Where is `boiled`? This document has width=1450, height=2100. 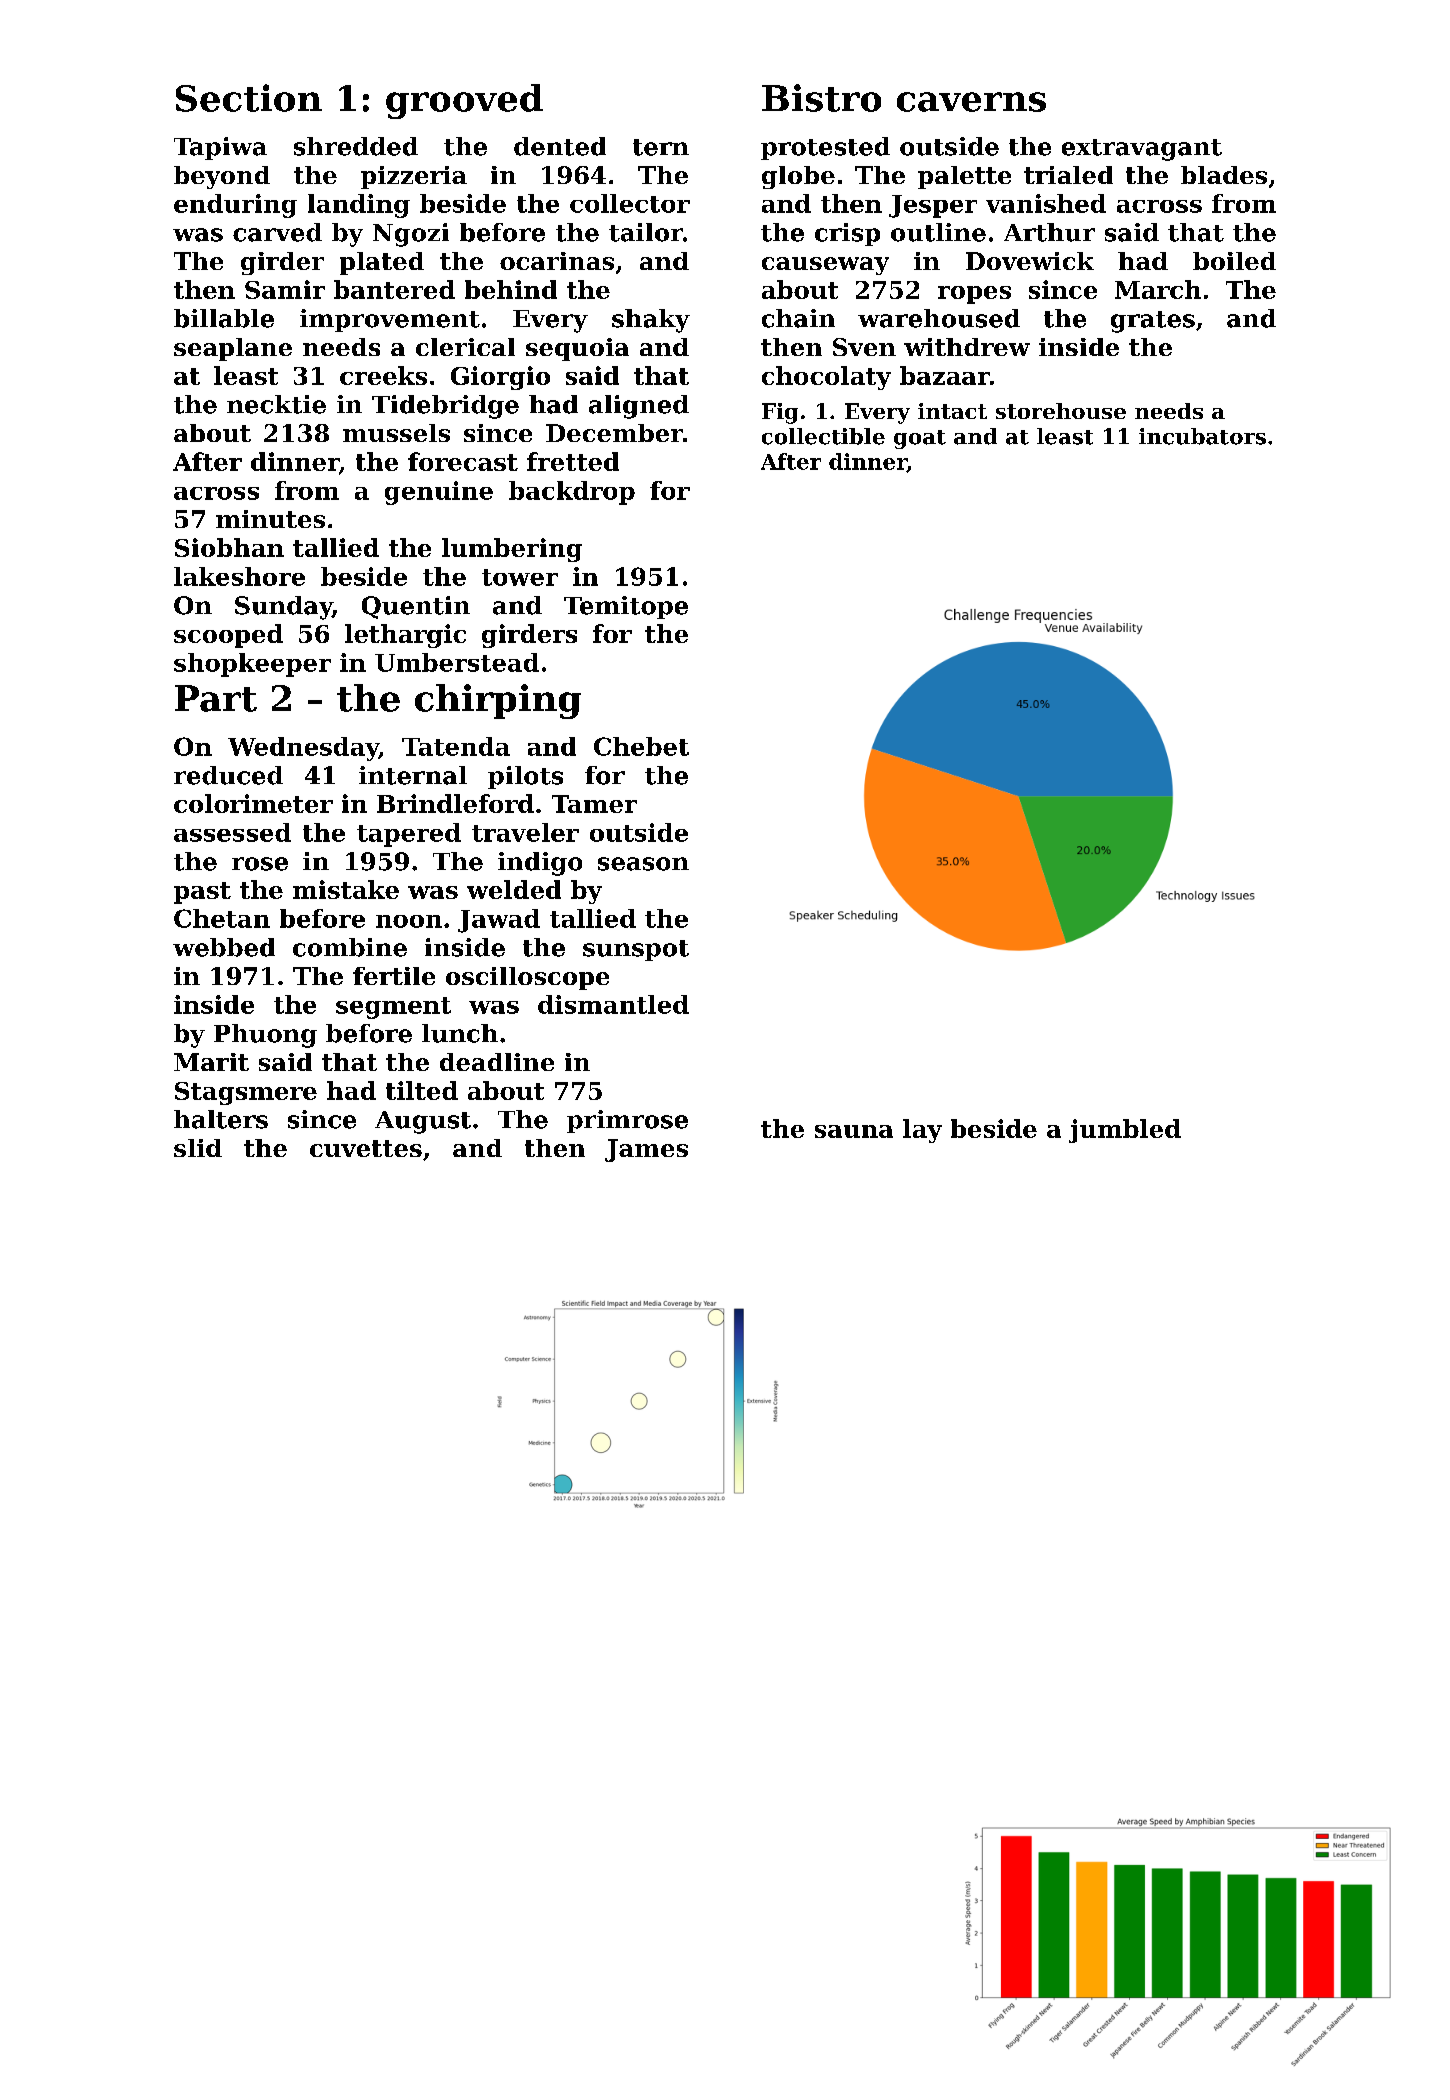 boiled is located at coordinates (1234, 261).
